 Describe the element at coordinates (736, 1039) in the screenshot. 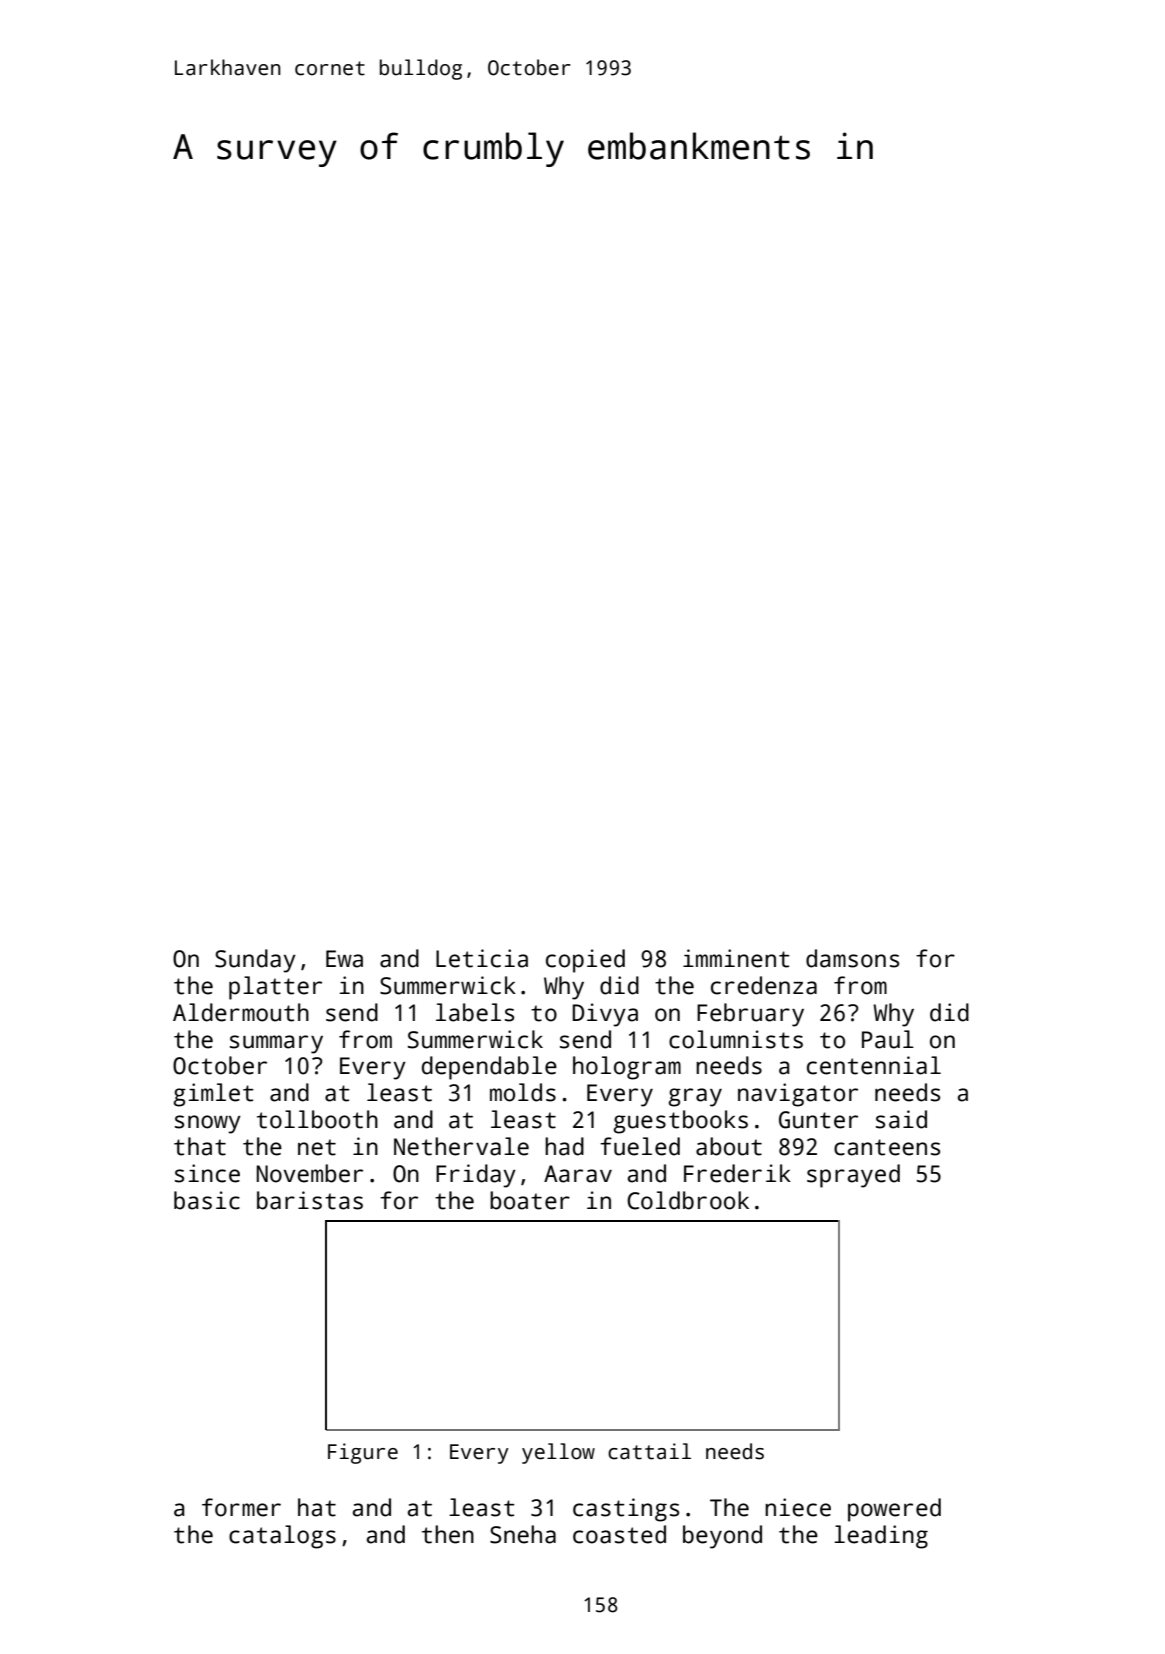

I see `columnists` at that location.
